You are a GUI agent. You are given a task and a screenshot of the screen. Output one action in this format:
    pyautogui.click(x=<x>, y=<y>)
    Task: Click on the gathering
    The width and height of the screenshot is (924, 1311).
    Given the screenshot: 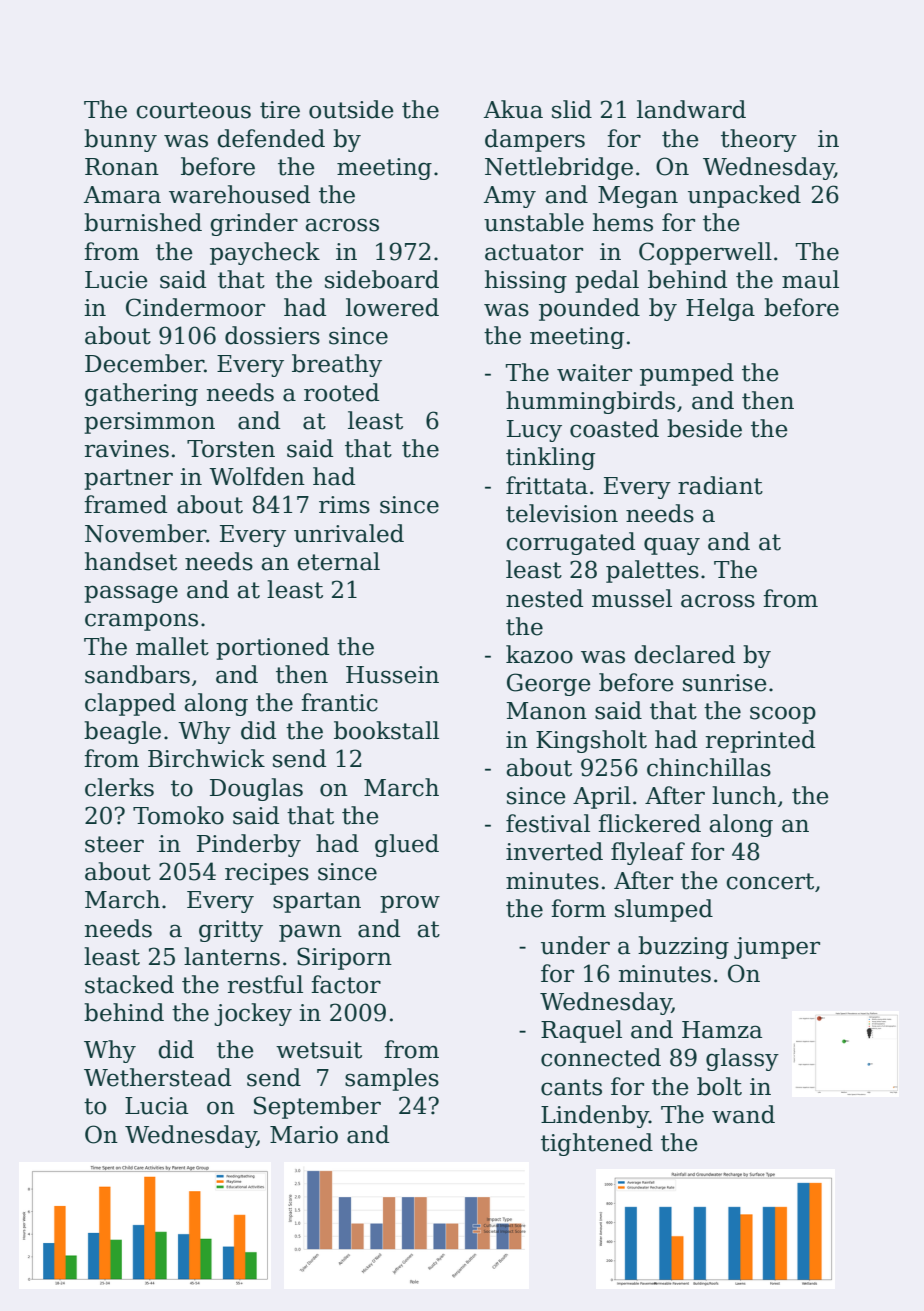 What is the action you would take?
    pyautogui.click(x=141, y=394)
